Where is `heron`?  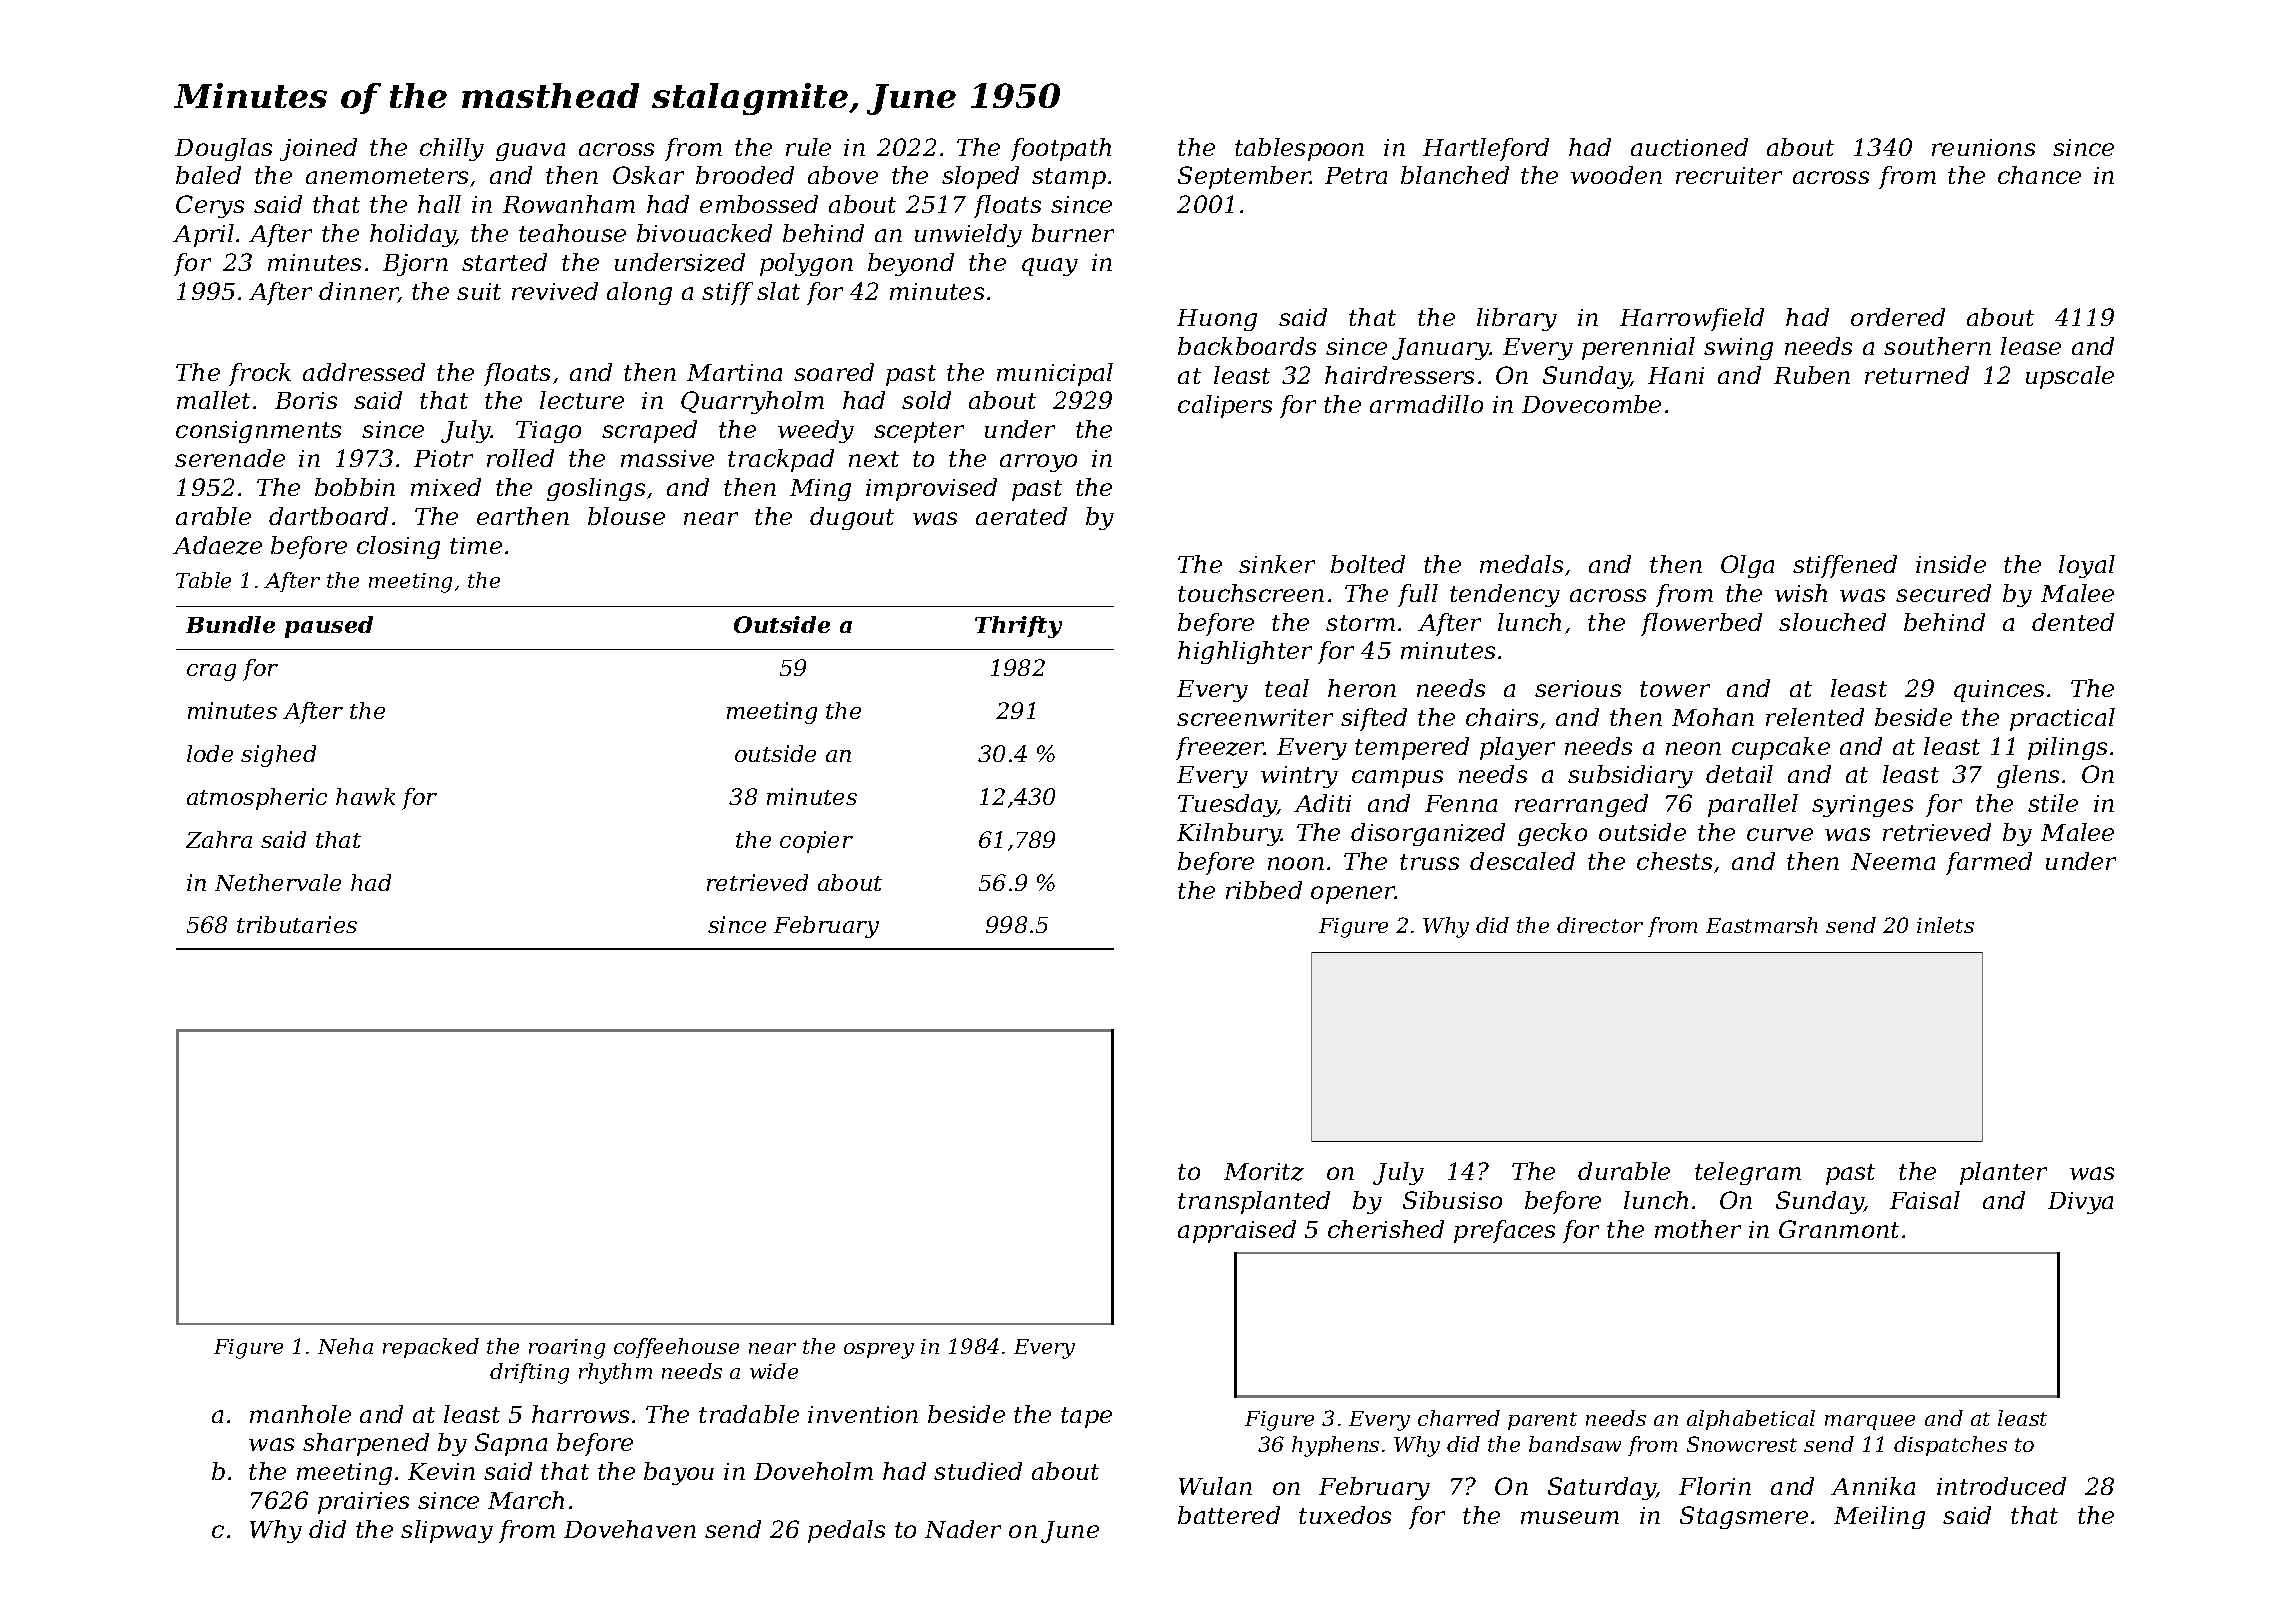 heron is located at coordinates (1362, 688).
